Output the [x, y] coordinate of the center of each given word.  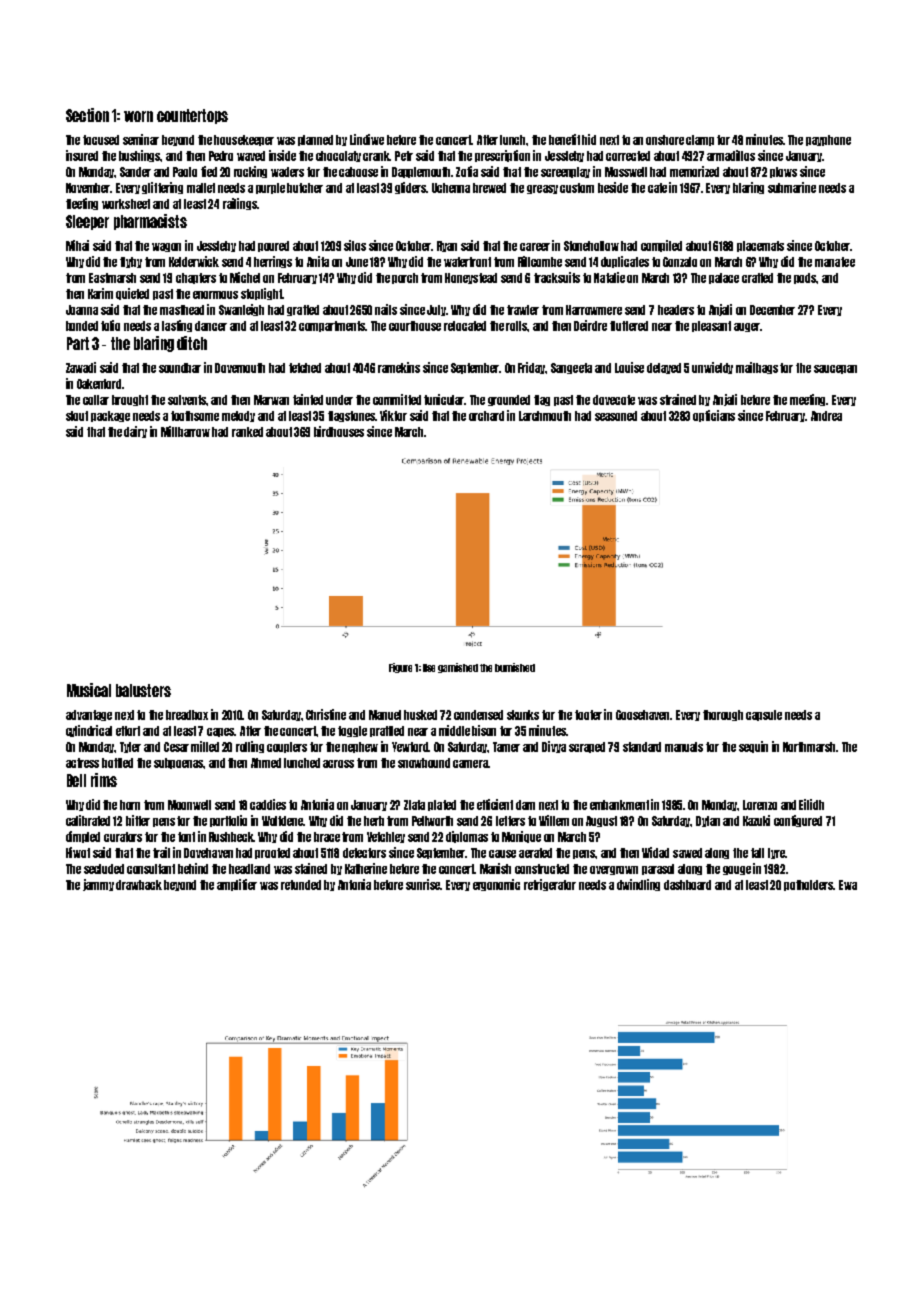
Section [87, 115]
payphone [828, 140]
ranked [247, 432]
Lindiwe [367, 139]
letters [510, 821]
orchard [486, 416]
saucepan [835, 369]
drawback [139, 885]
